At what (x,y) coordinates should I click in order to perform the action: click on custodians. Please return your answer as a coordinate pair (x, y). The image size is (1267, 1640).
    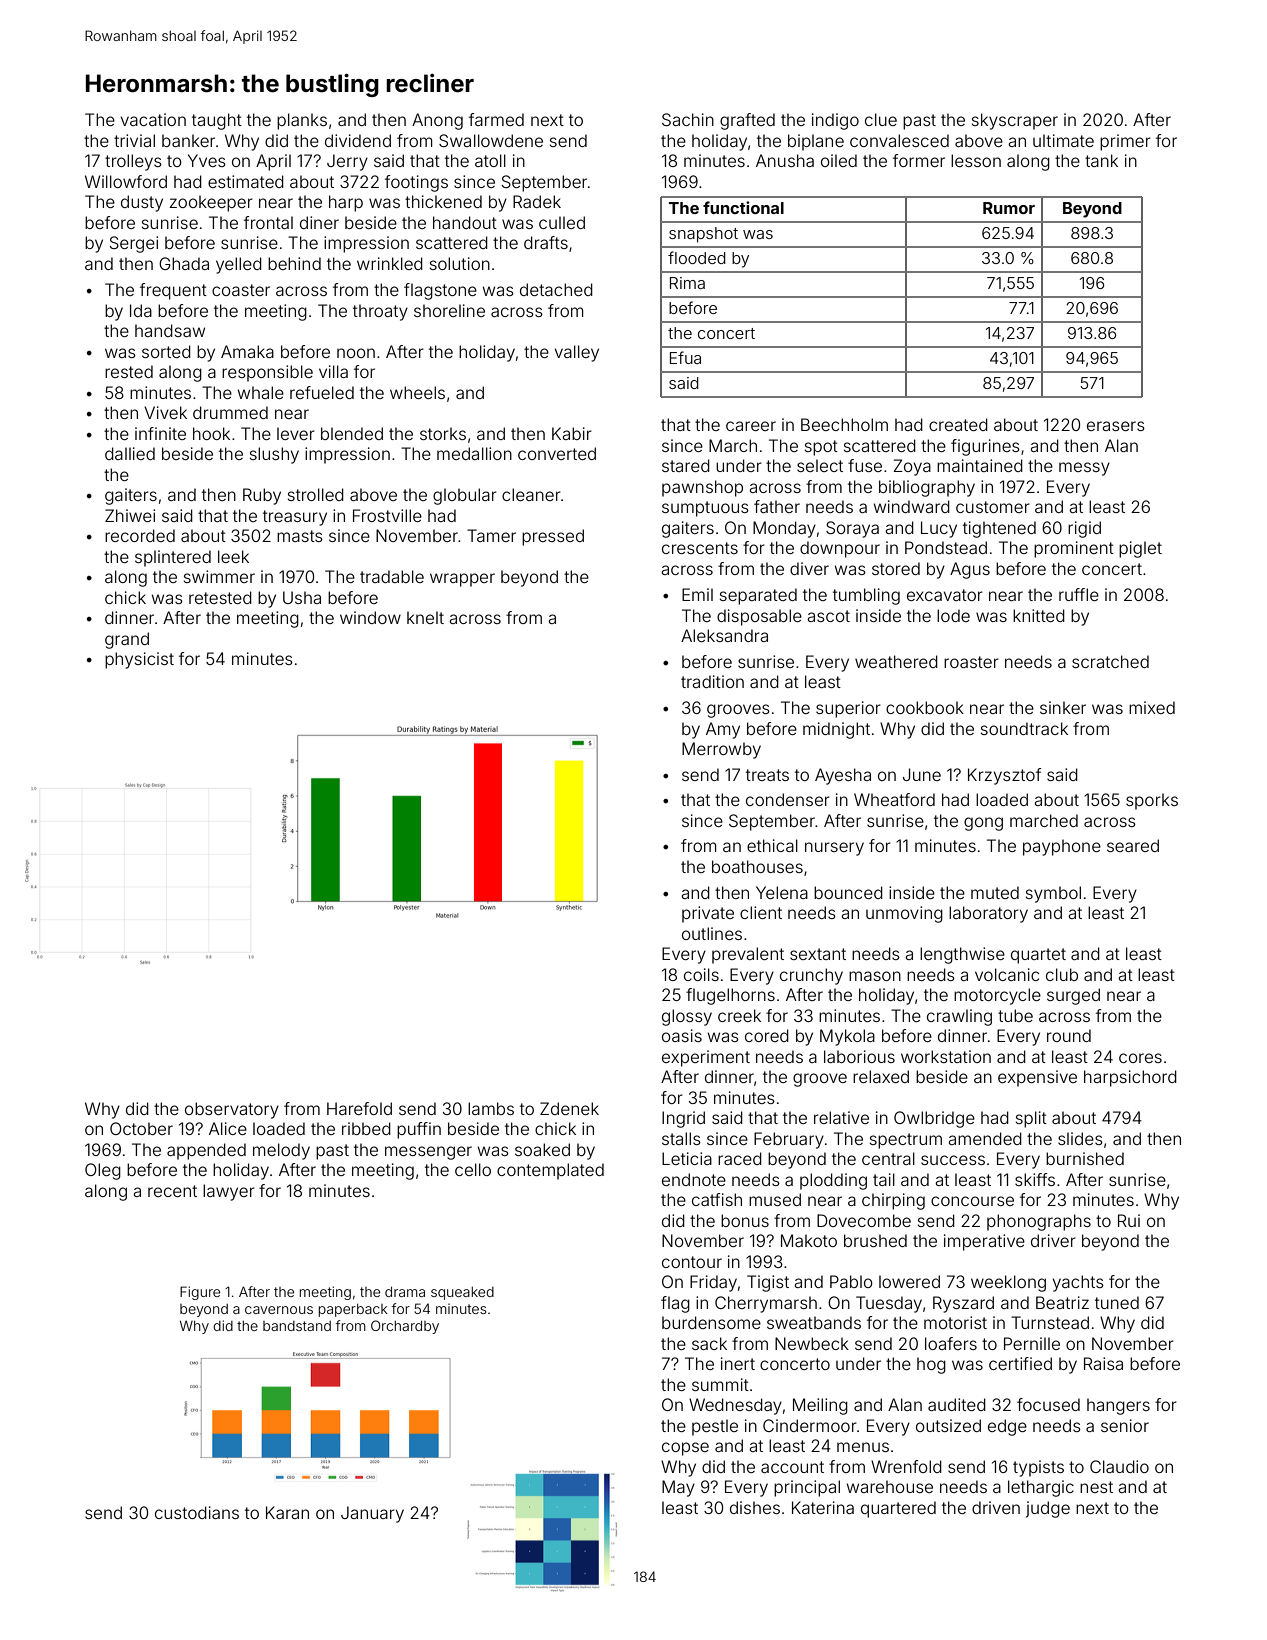
    Looking at the image, I should click on (197, 1512).
